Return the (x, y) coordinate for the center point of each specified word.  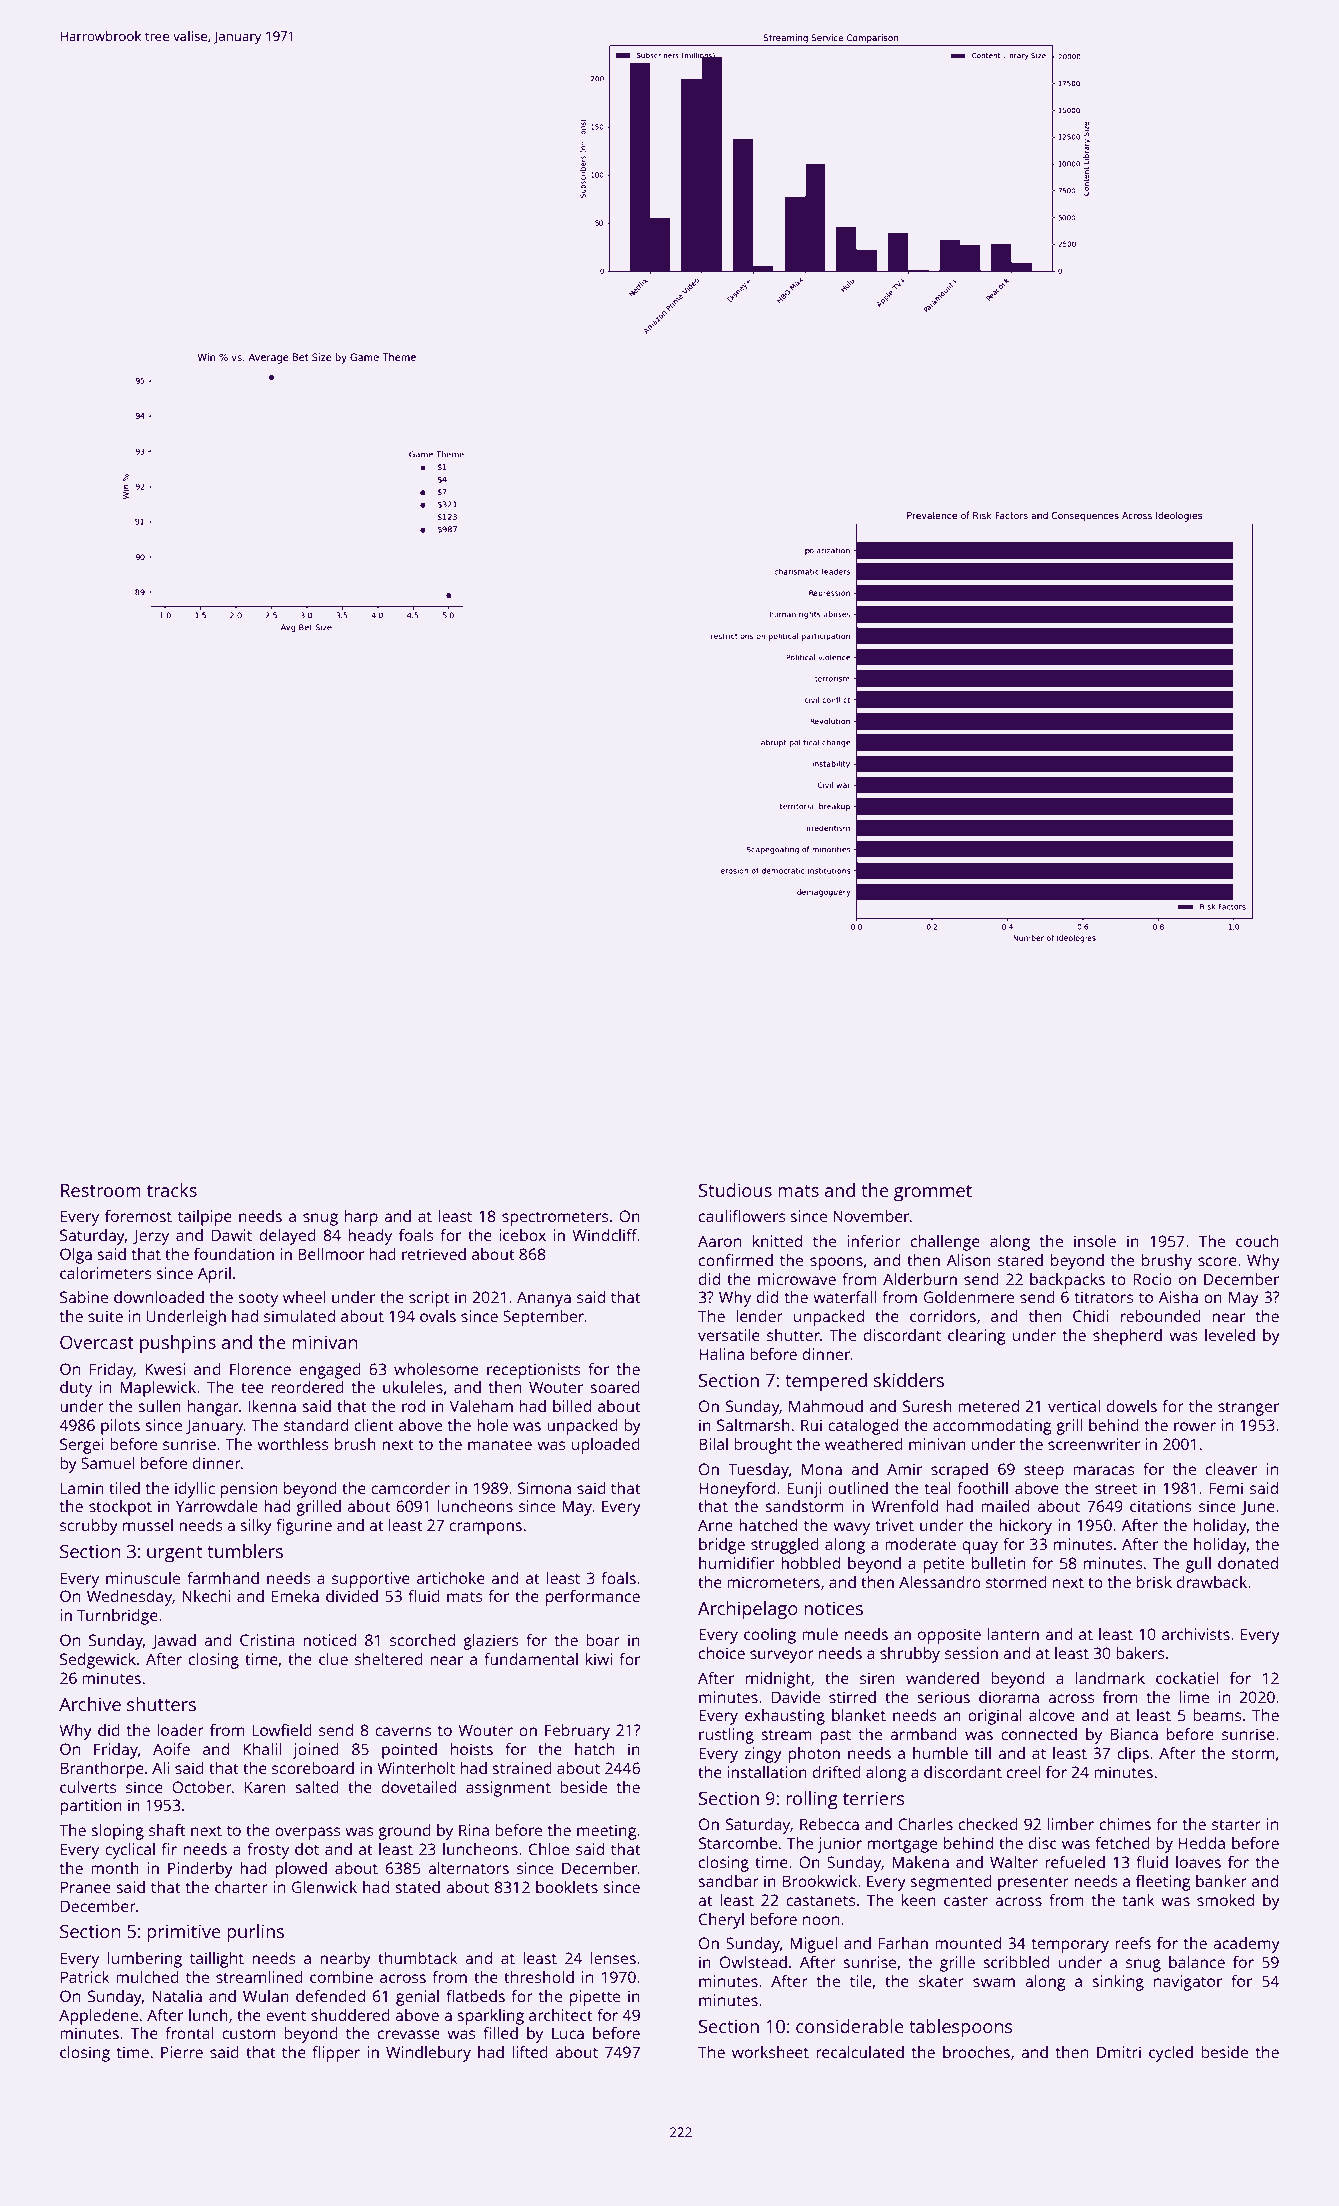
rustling (726, 1736)
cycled (1171, 2054)
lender (759, 1316)
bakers (1140, 1653)
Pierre (182, 2052)
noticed (329, 1640)
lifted (530, 2052)
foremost (138, 1216)
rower (1195, 1426)
